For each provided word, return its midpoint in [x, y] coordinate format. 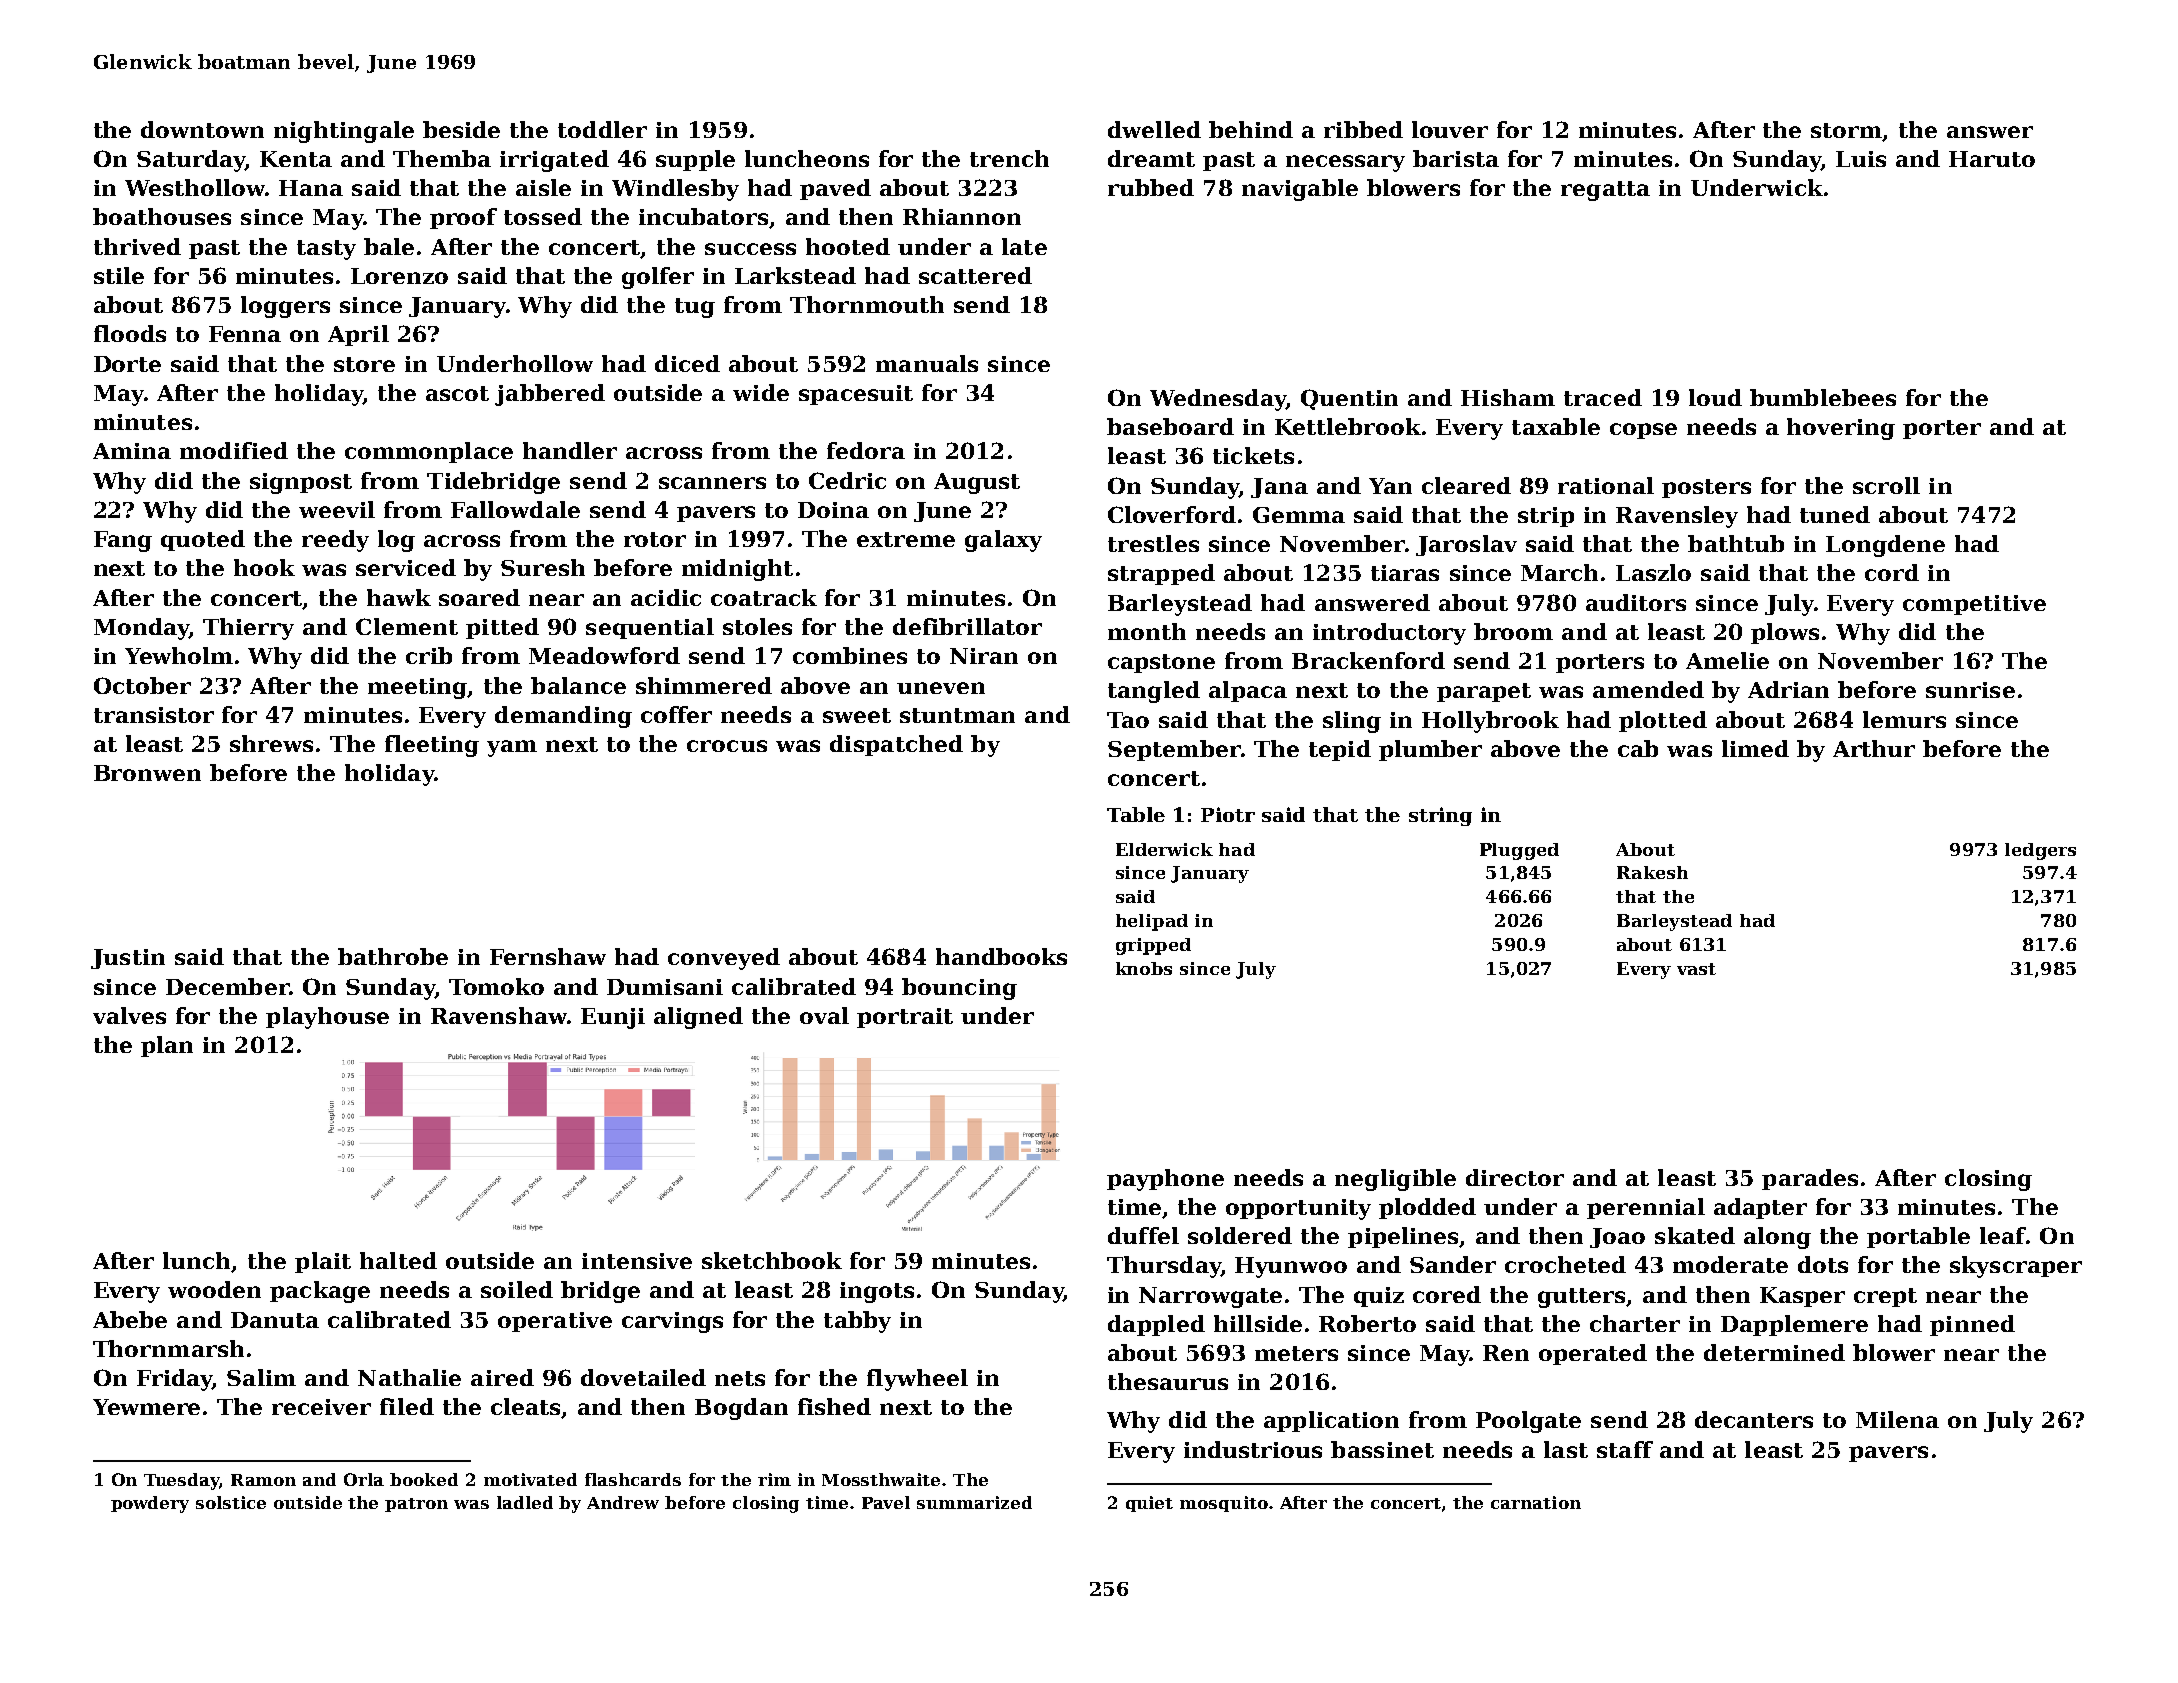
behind [1251, 129]
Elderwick [1164, 849]
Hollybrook [1490, 722]
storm [1846, 130]
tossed [543, 216]
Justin [128, 959]
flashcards [633, 1479]
